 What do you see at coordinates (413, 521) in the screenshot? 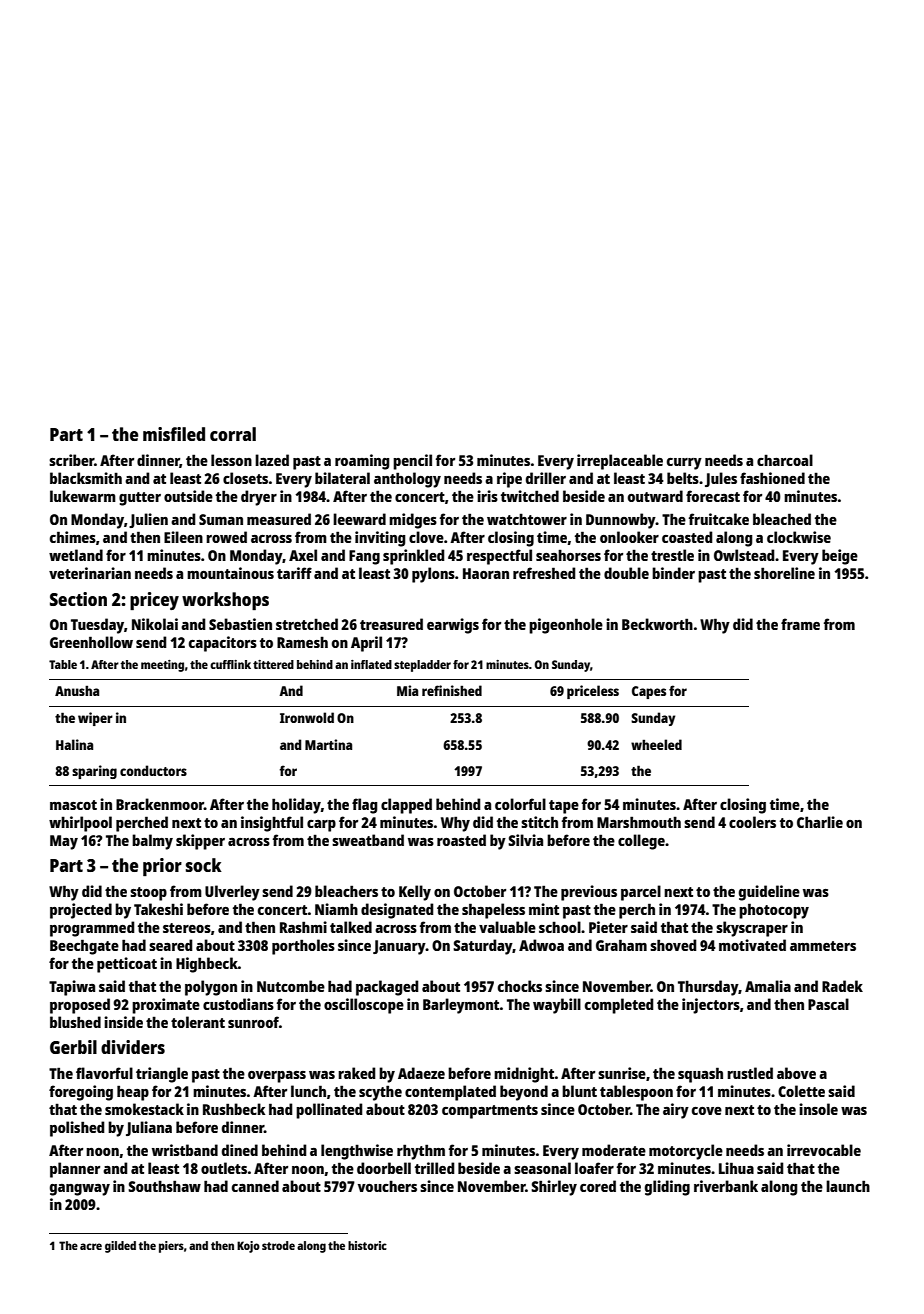
I see `midges` at bounding box center [413, 521].
